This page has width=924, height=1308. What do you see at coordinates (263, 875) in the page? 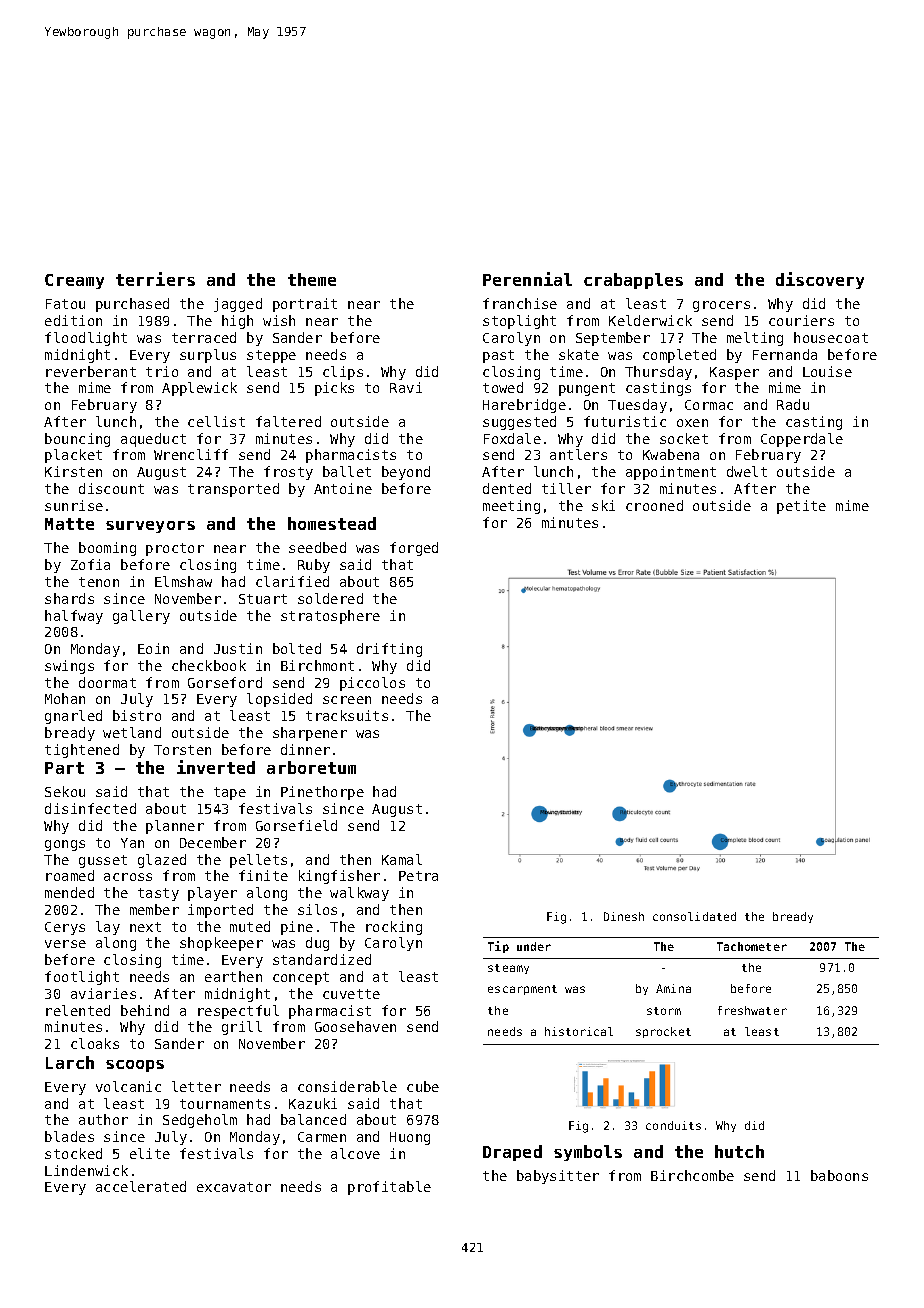
I see `finite` at bounding box center [263, 875].
